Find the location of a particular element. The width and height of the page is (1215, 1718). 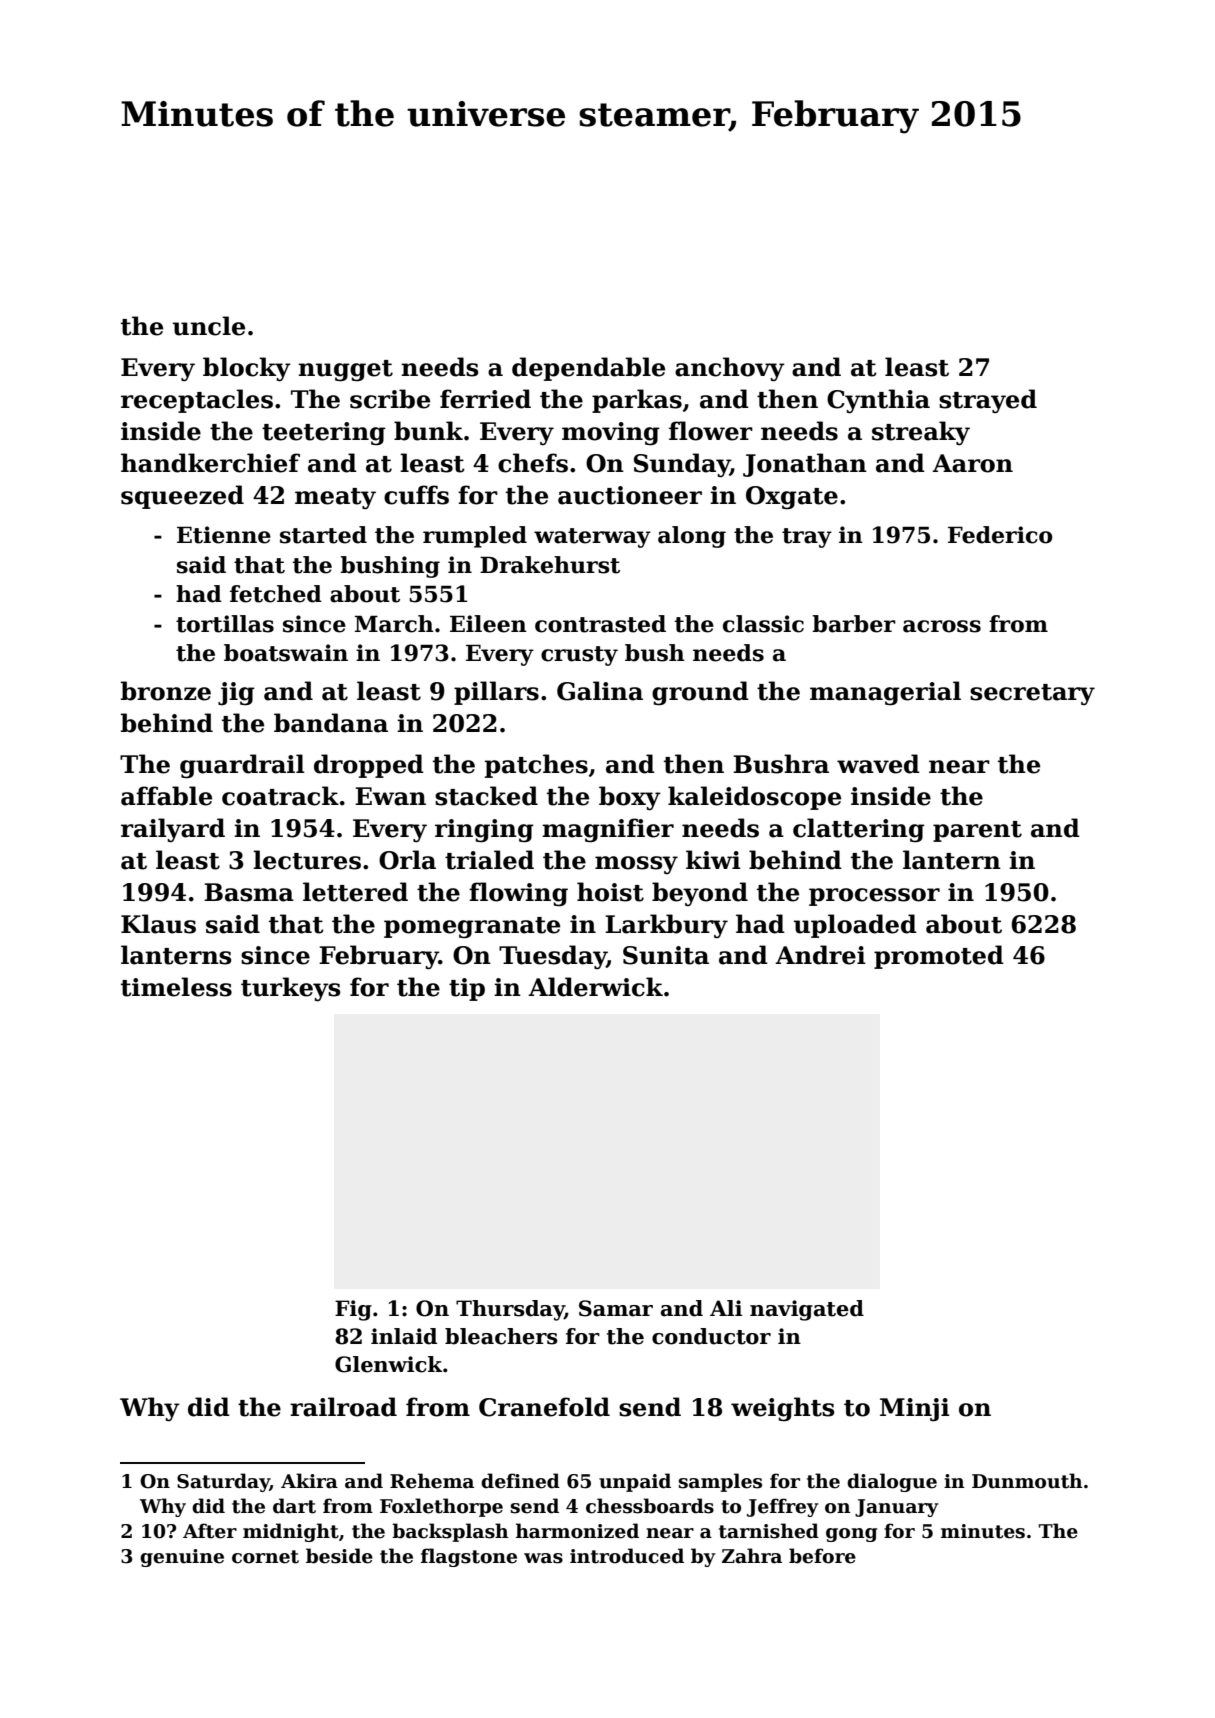

secretary is located at coordinates (1032, 694).
